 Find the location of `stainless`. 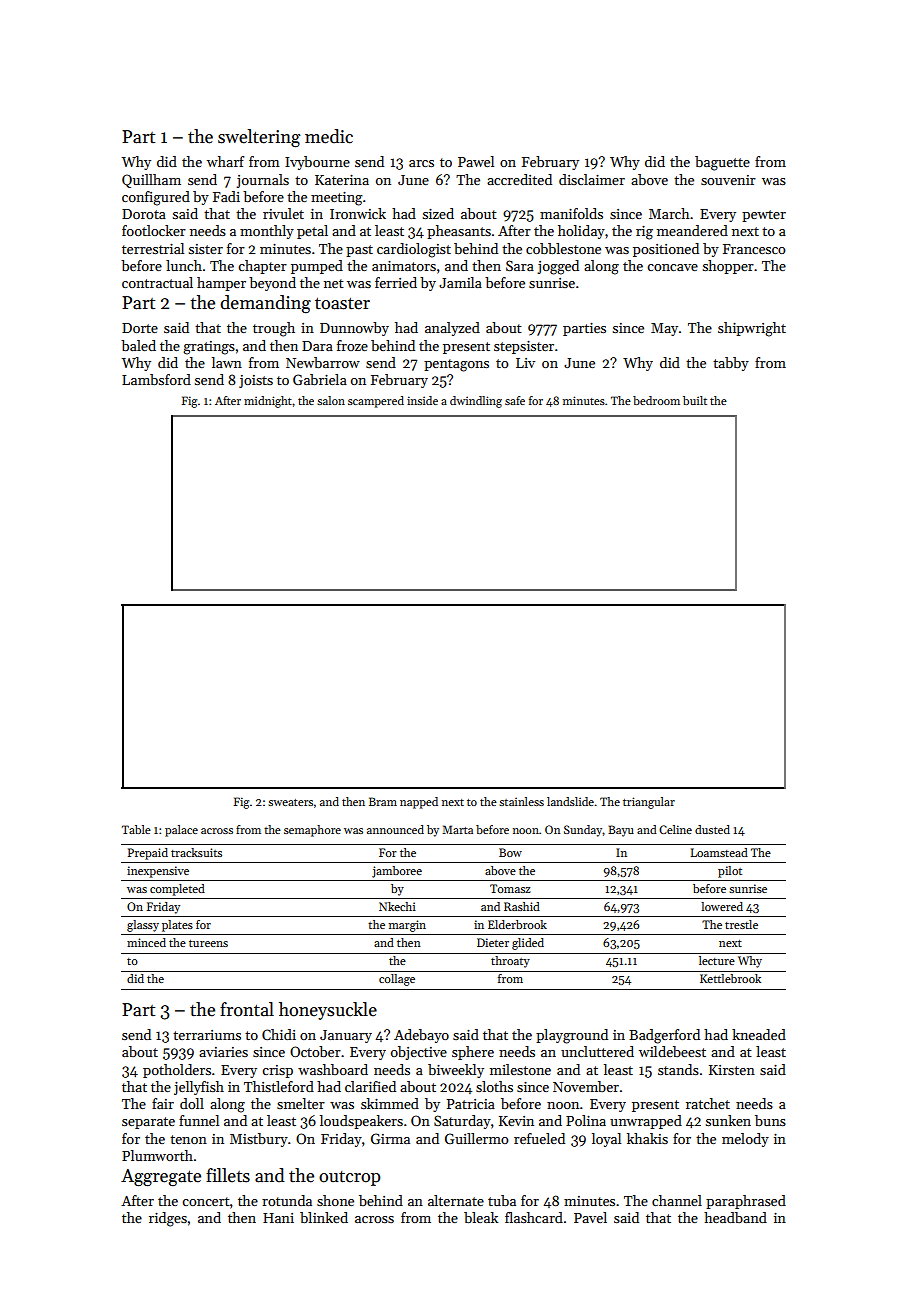

stainless is located at coordinates (521, 801).
